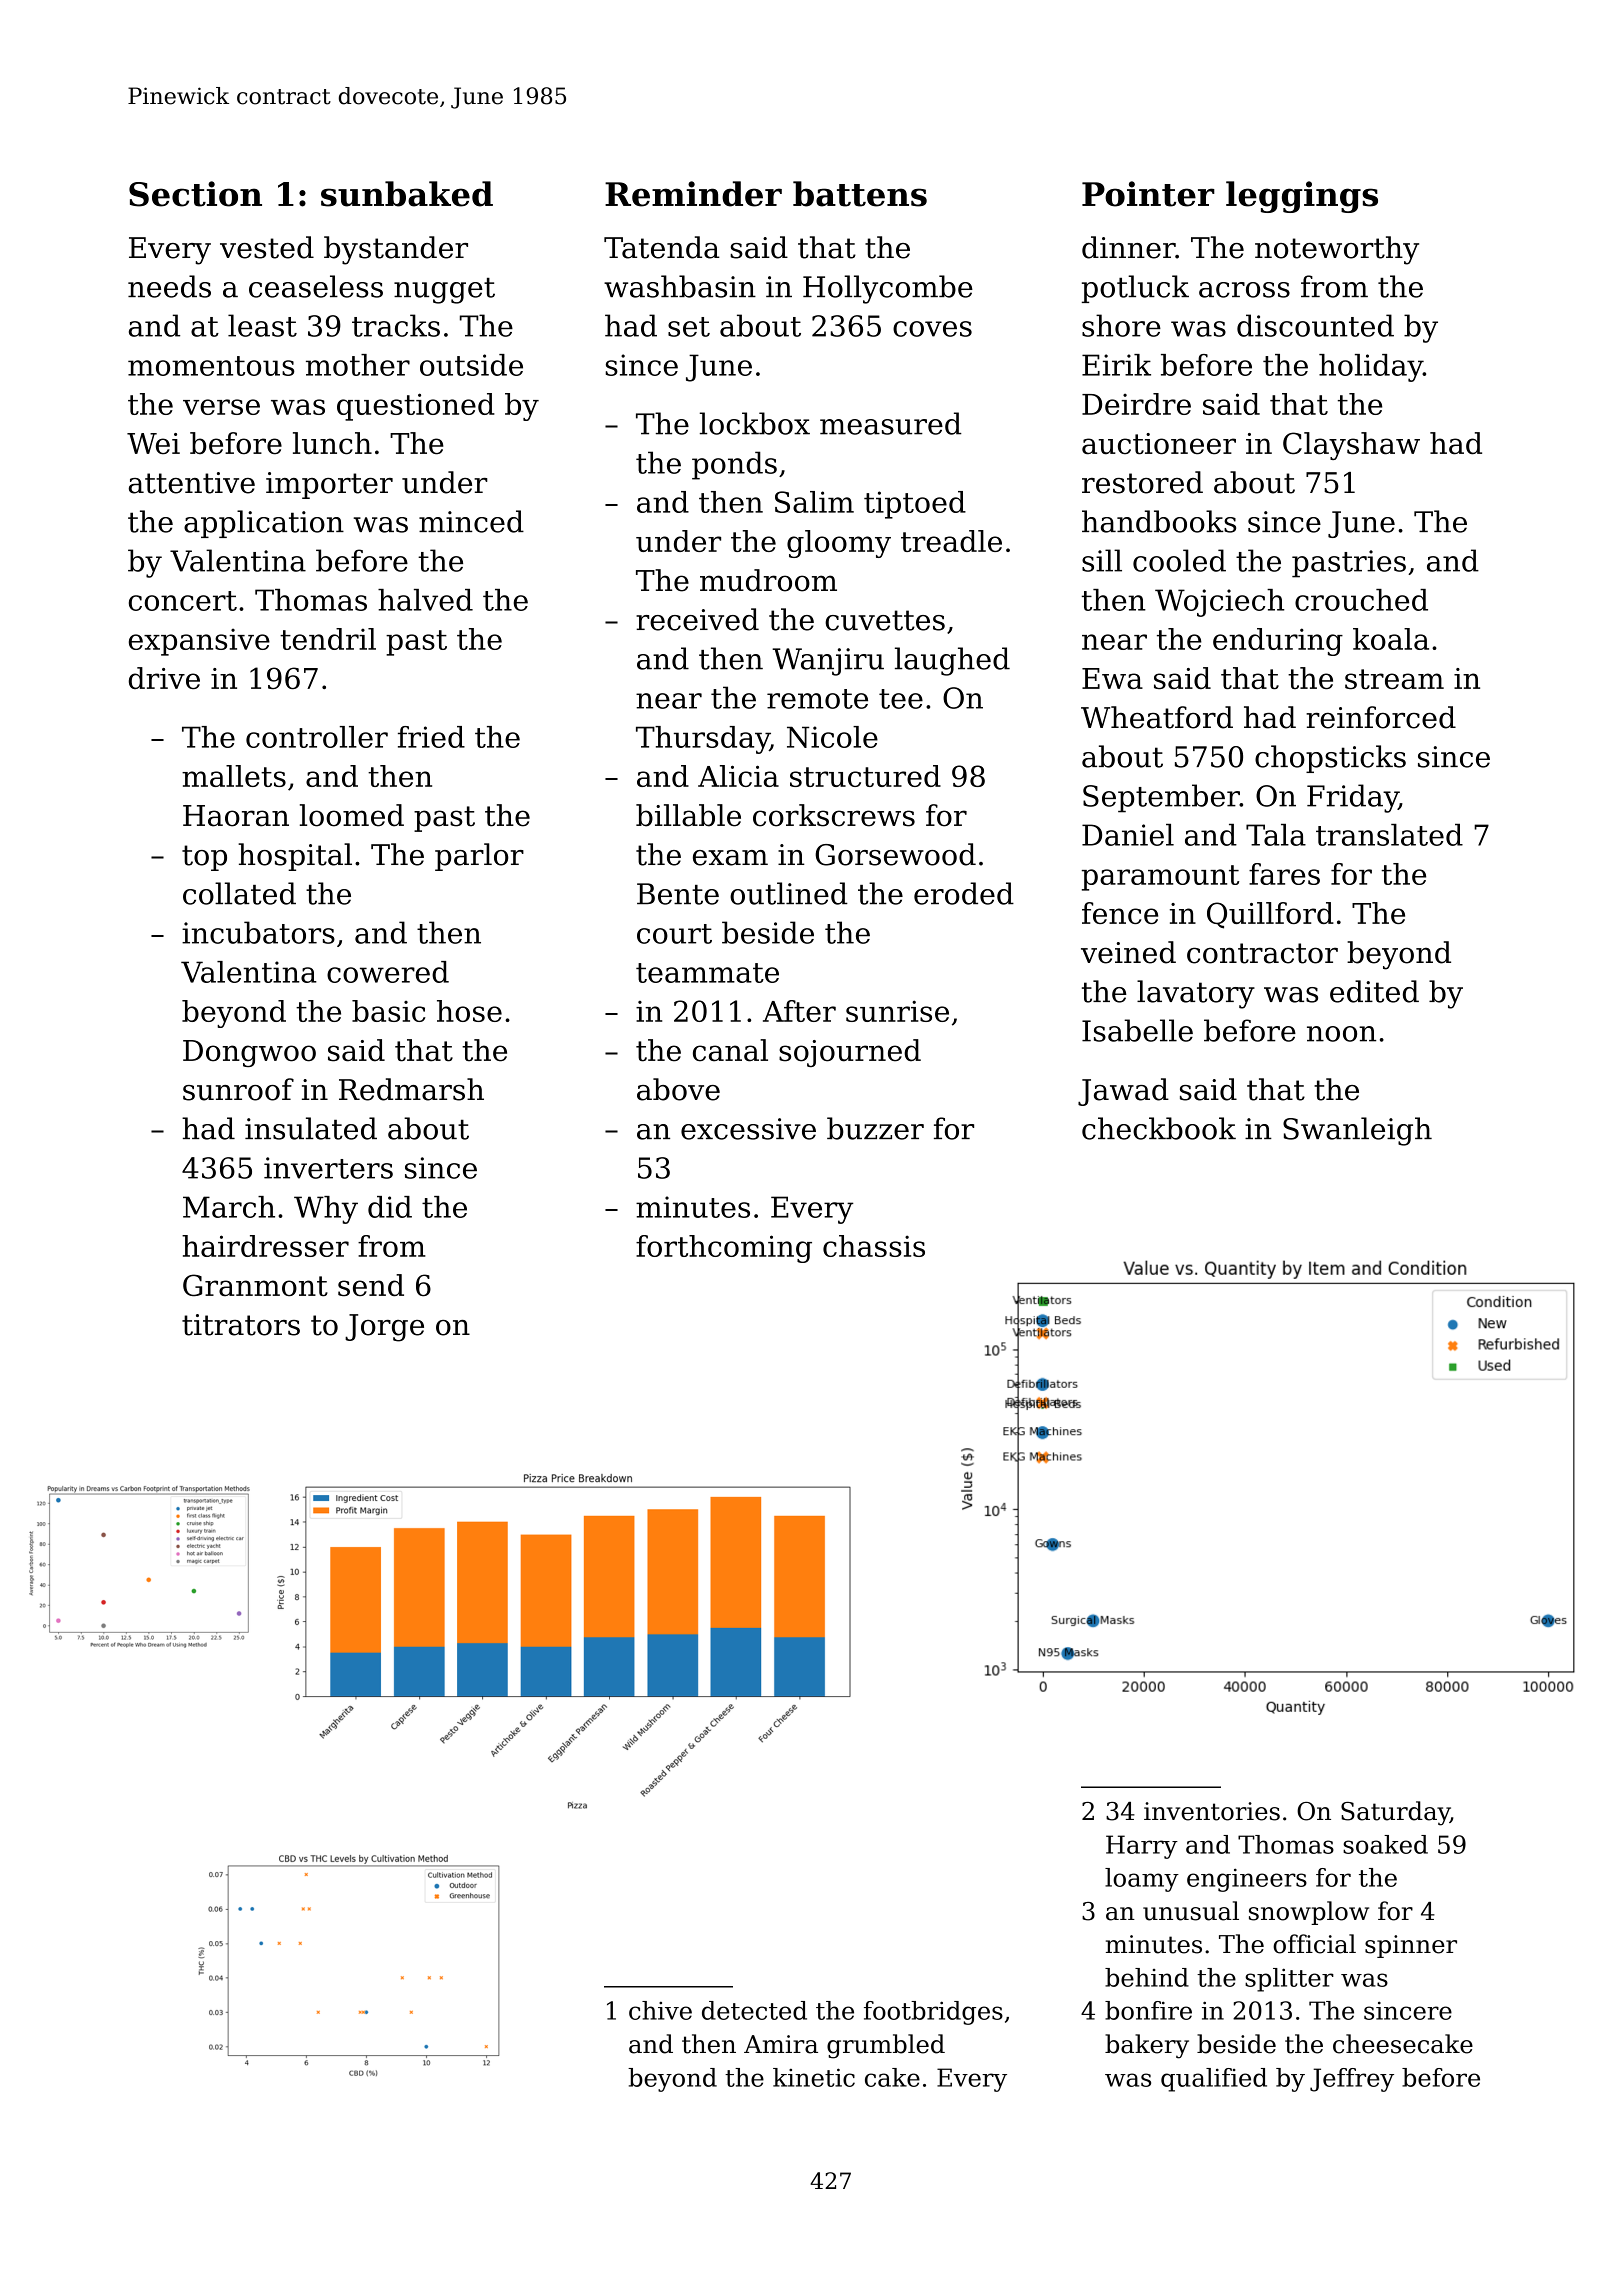 Image resolution: width=1620 pixels, height=2292 pixels. What do you see at coordinates (241, 1325) in the document?
I see `titrators` at bounding box center [241, 1325].
